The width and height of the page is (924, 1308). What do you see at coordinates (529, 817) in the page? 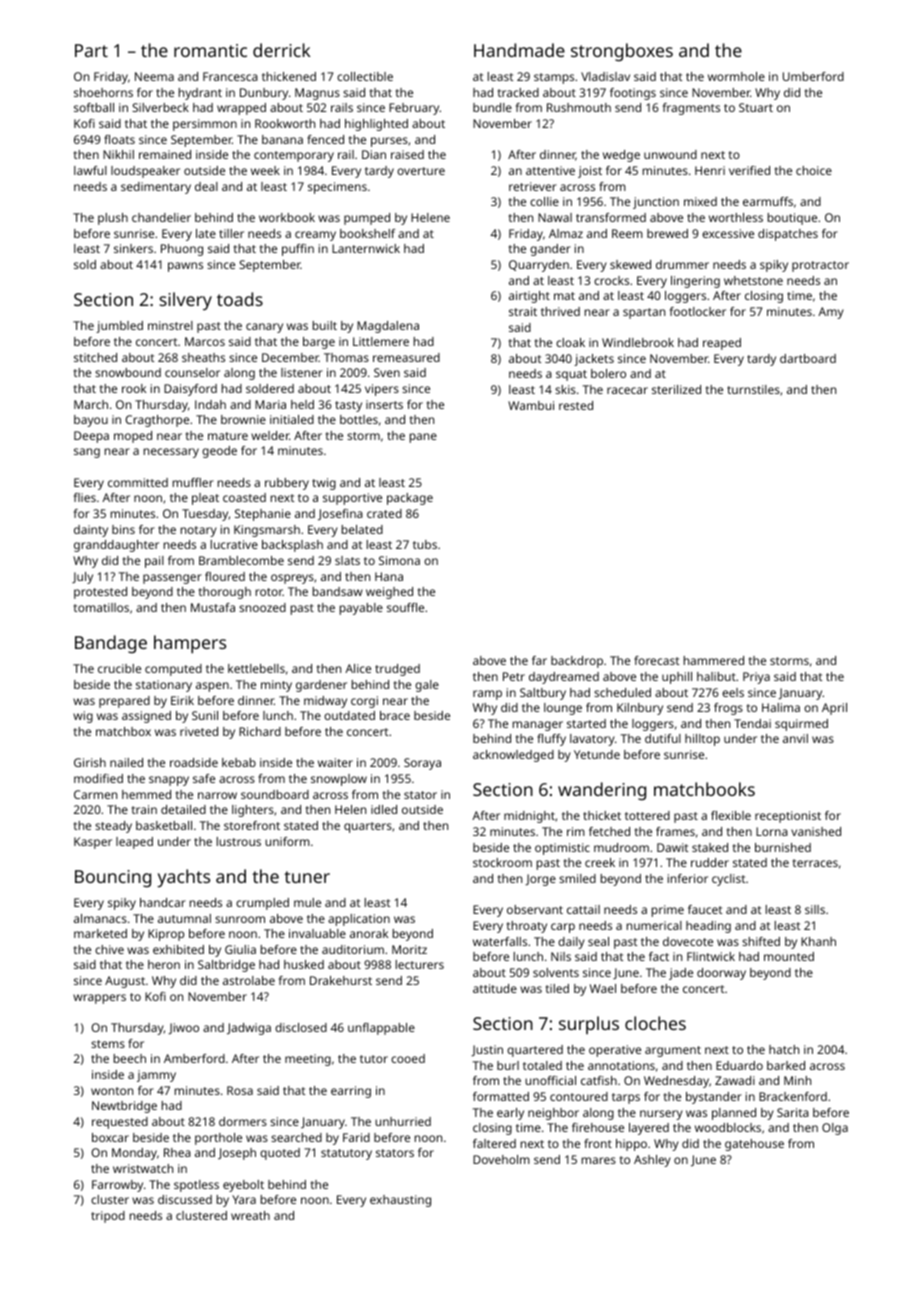
I see `midnight` at bounding box center [529, 817].
